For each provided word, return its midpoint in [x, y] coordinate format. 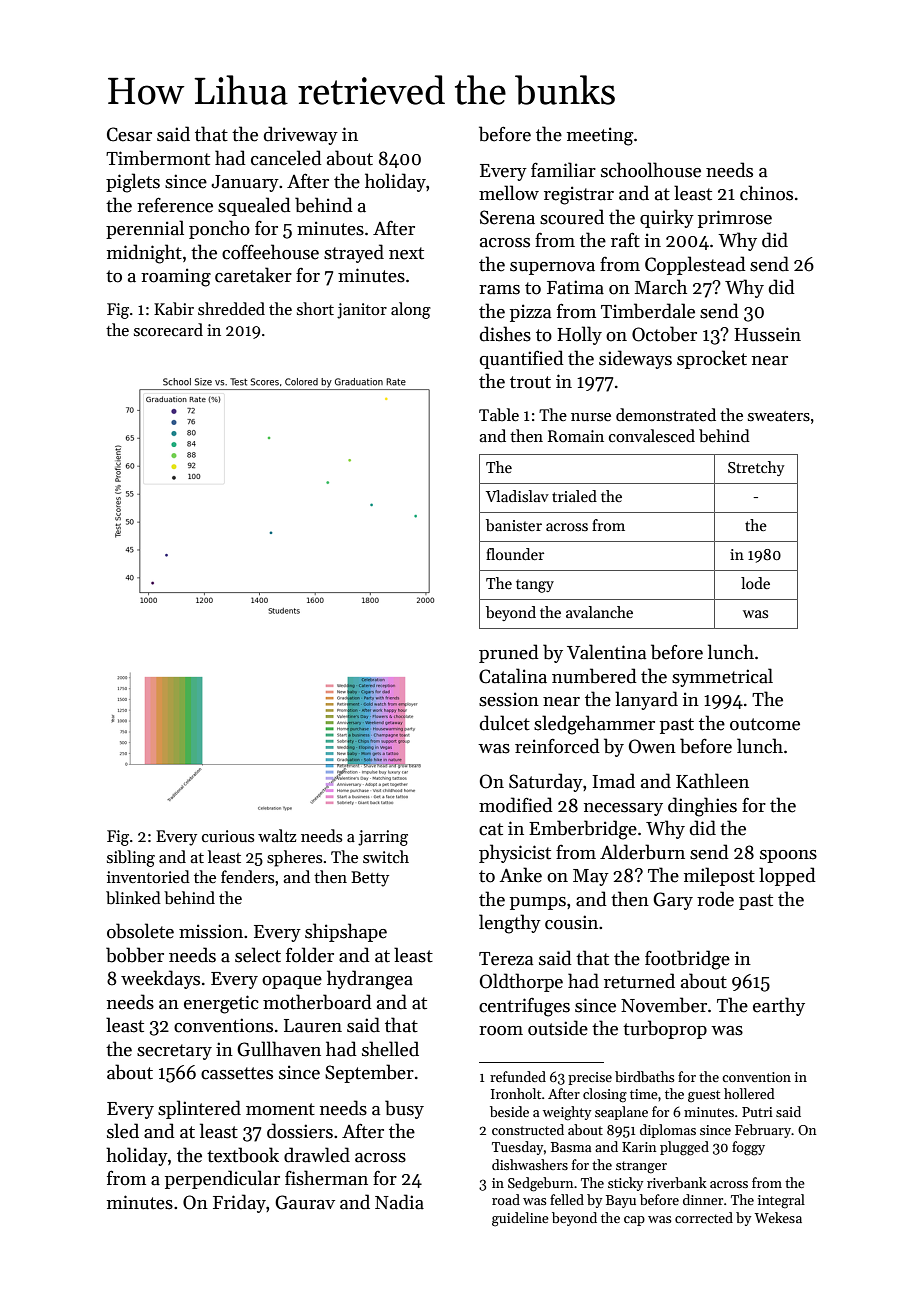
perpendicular [222, 1179]
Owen [652, 746]
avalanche [599, 612]
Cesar [129, 134]
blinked [133, 897]
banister [514, 525]
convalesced [652, 435]
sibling [131, 858]
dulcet [505, 723]
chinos [766, 193]
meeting [600, 136]
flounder [515, 554]
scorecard [168, 329]
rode [715, 899]
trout [530, 382]
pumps [538, 903]
